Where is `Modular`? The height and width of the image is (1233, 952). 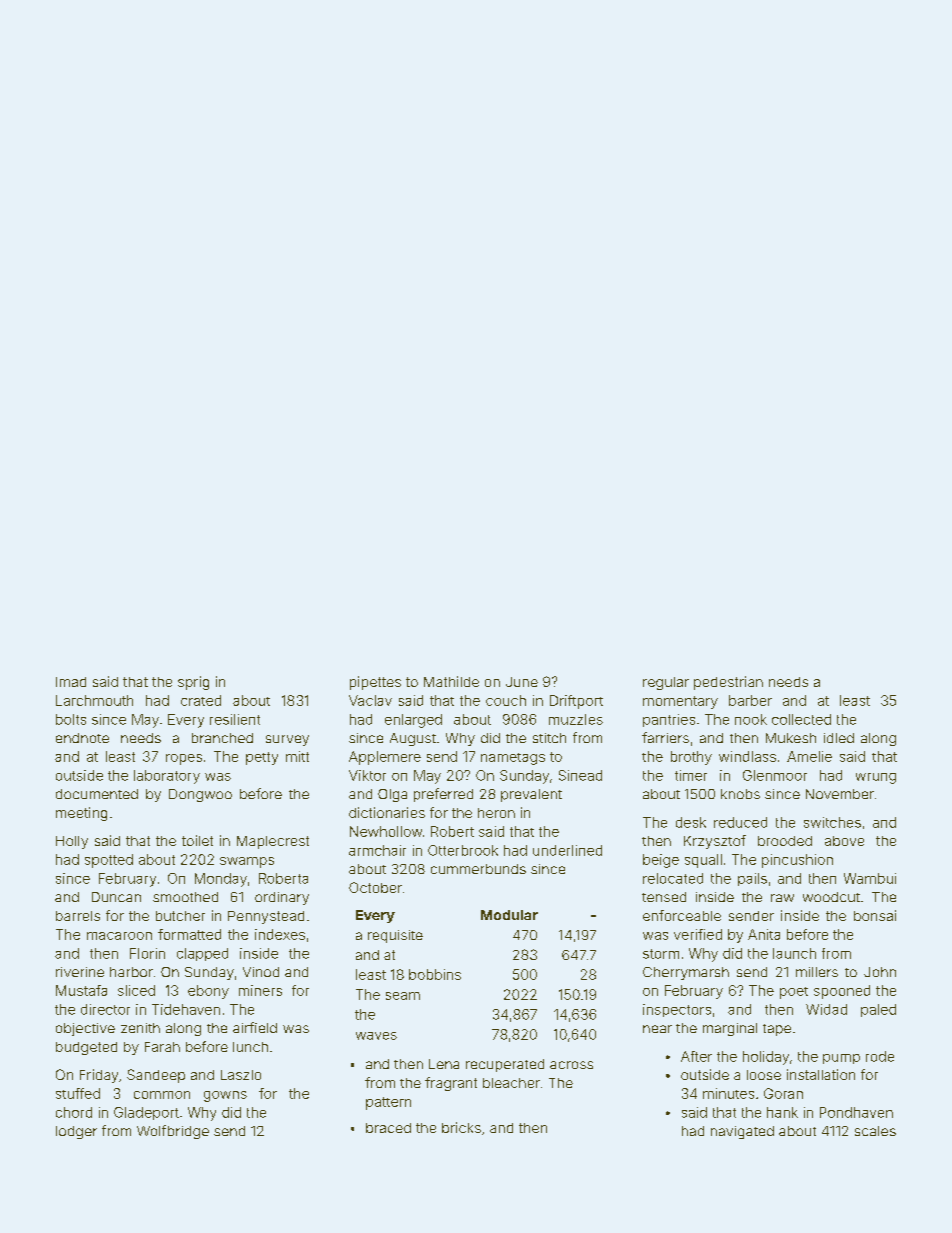 Modular is located at coordinates (509, 915).
